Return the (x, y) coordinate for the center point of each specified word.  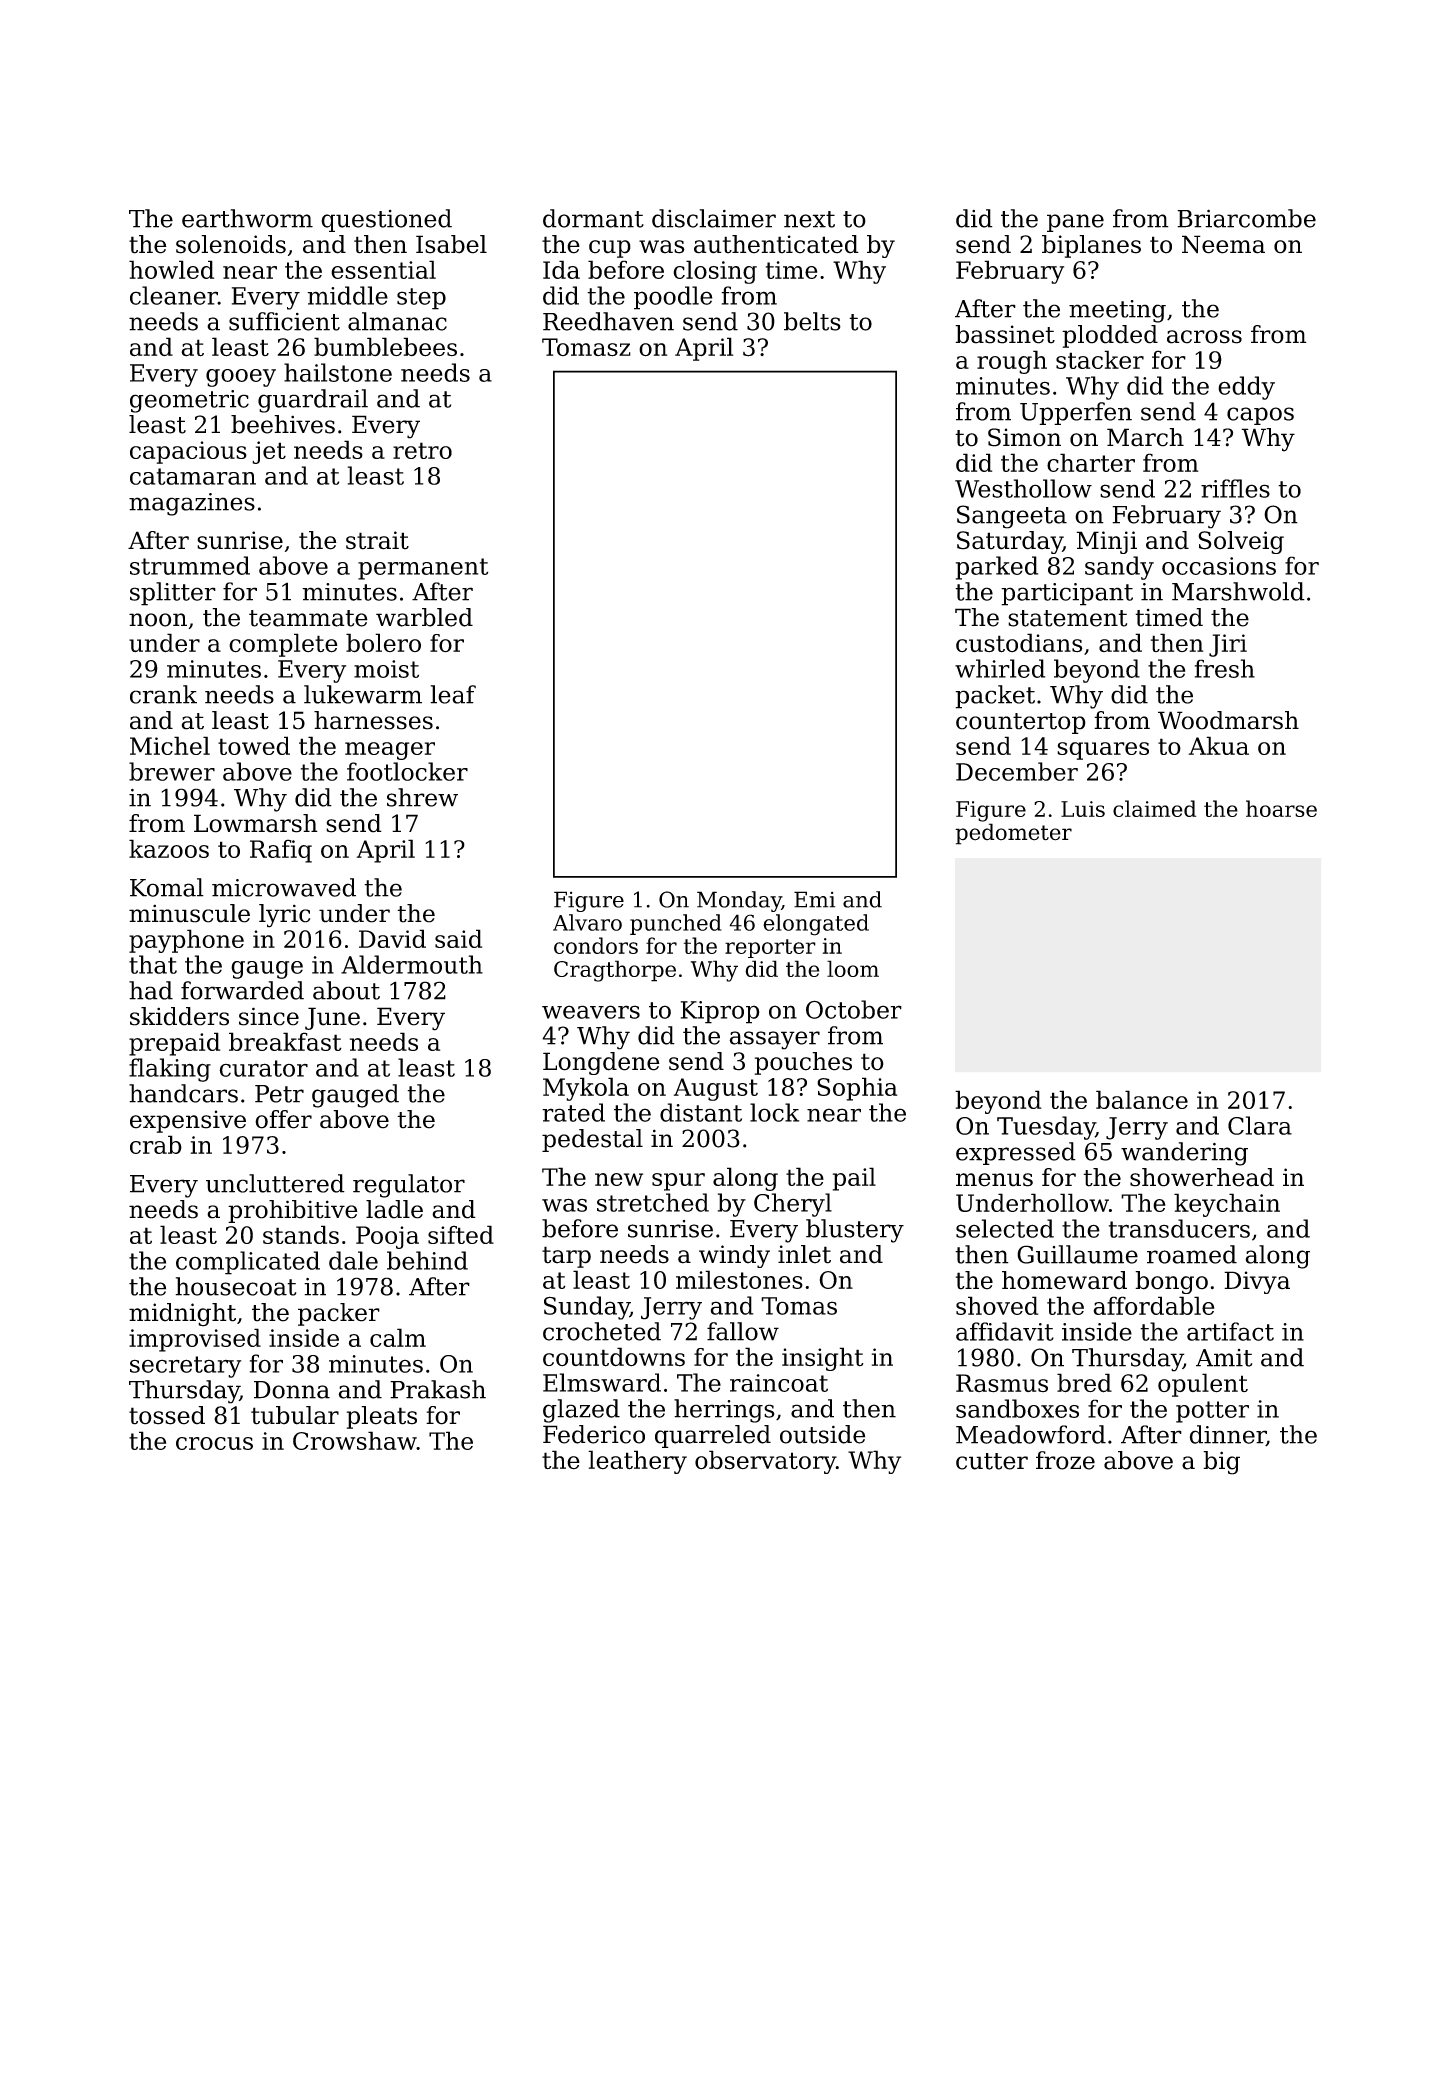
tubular (295, 1415)
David (392, 938)
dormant (593, 218)
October (854, 1009)
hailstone (338, 372)
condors (596, 945)
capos (1260, 416)
